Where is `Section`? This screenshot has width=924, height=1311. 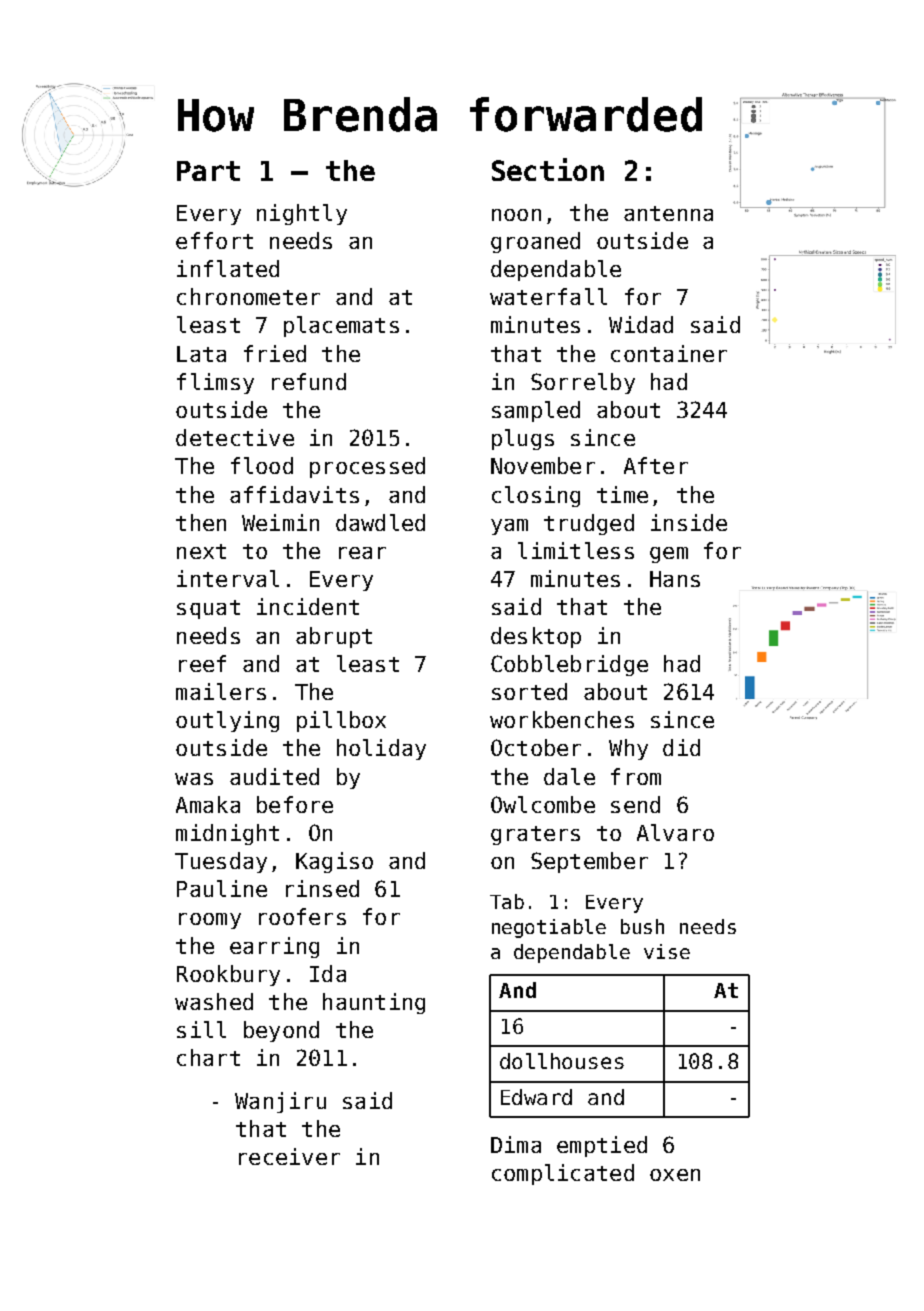 Section is located at coordinates (548, 169).
